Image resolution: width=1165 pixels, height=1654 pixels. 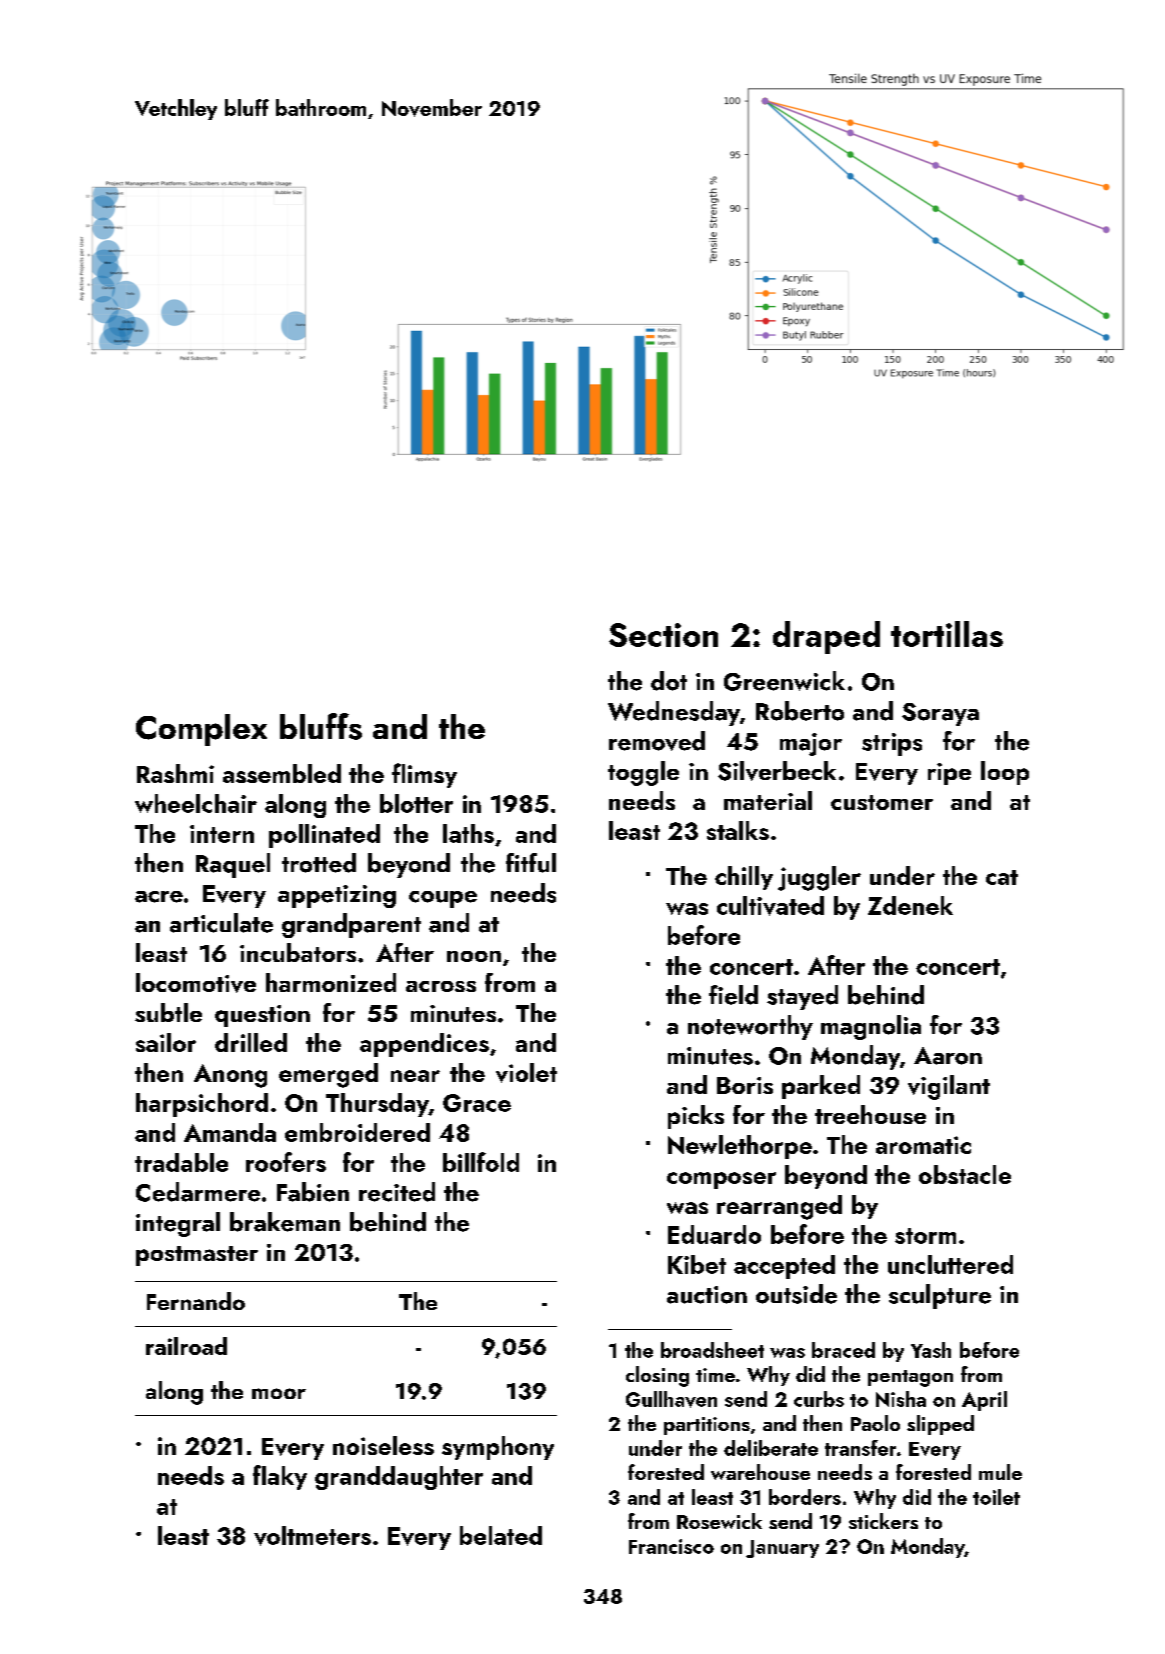 I want to click on Amanda, so click(x=230, y=1132).
